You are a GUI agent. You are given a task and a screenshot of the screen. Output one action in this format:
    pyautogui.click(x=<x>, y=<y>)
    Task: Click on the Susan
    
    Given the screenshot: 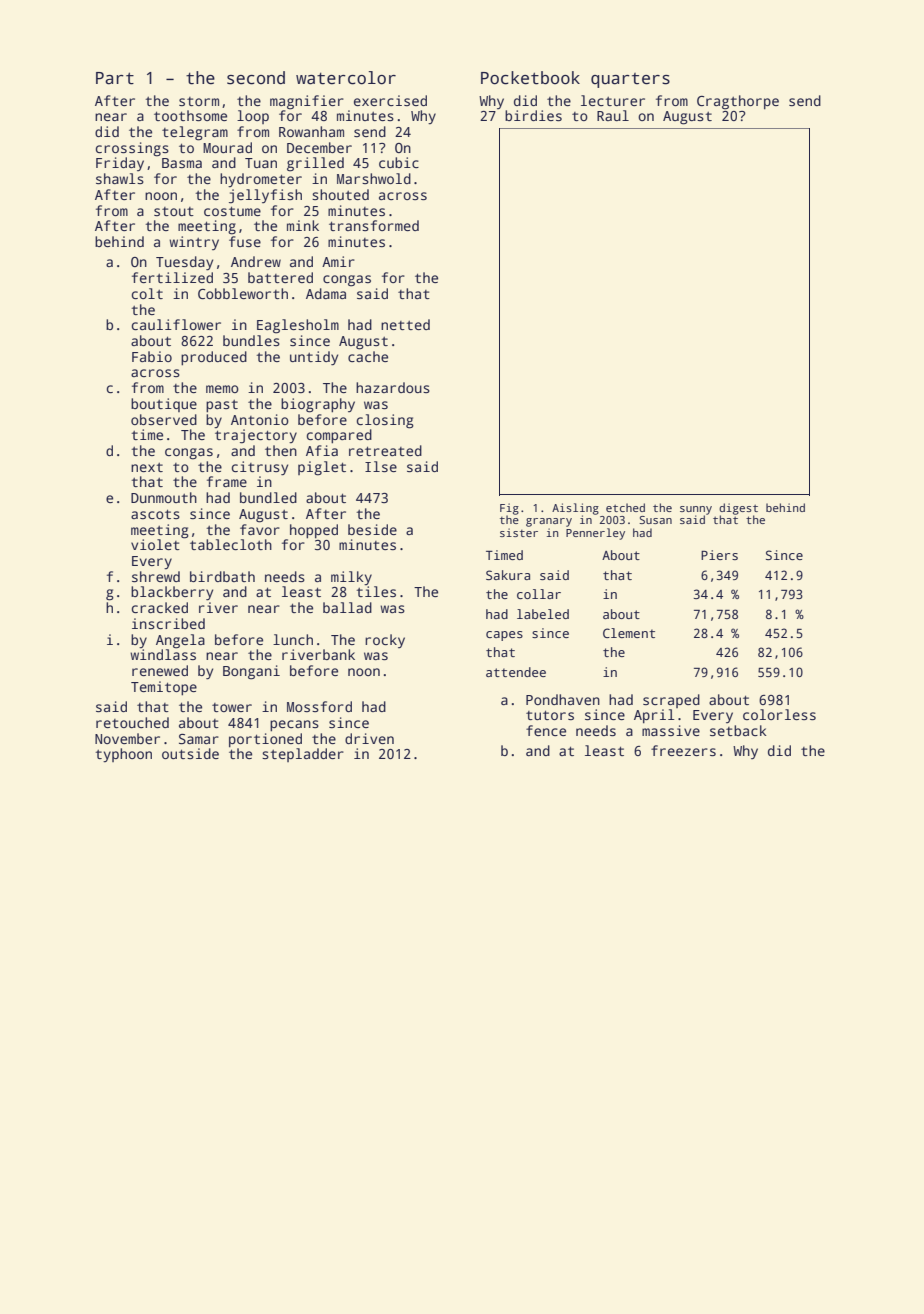 What is the action you would take?
    pyautogui.click(x=655, y=520)
